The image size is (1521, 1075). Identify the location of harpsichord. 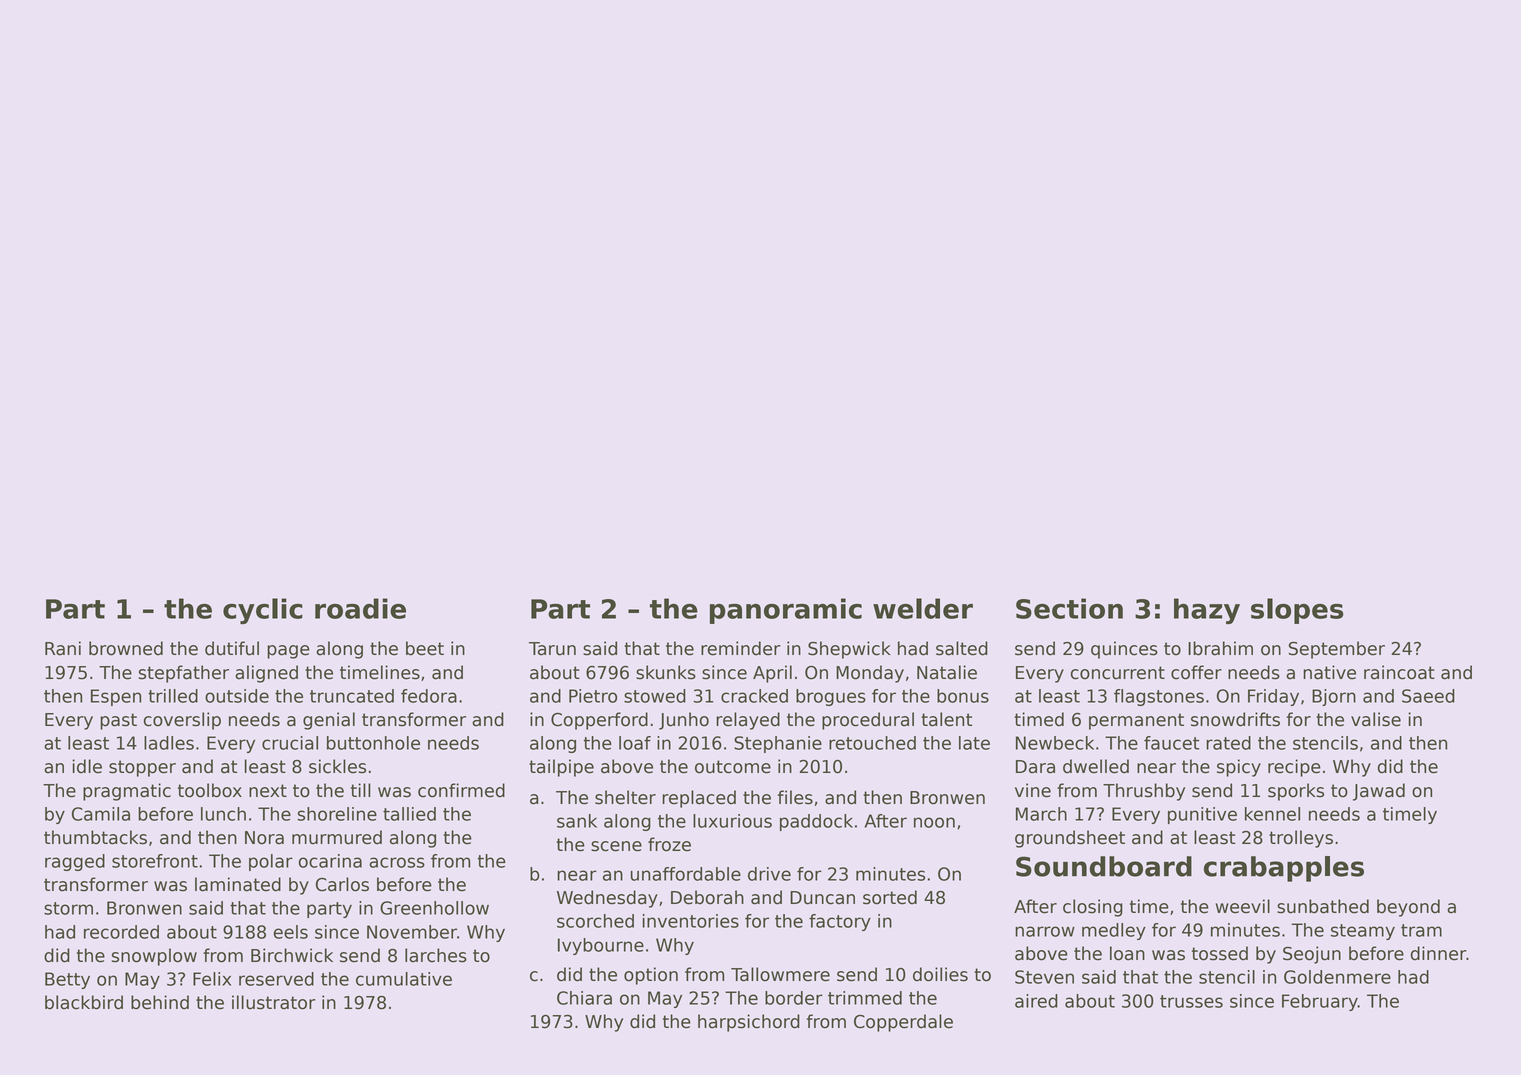
(749, 1023).
